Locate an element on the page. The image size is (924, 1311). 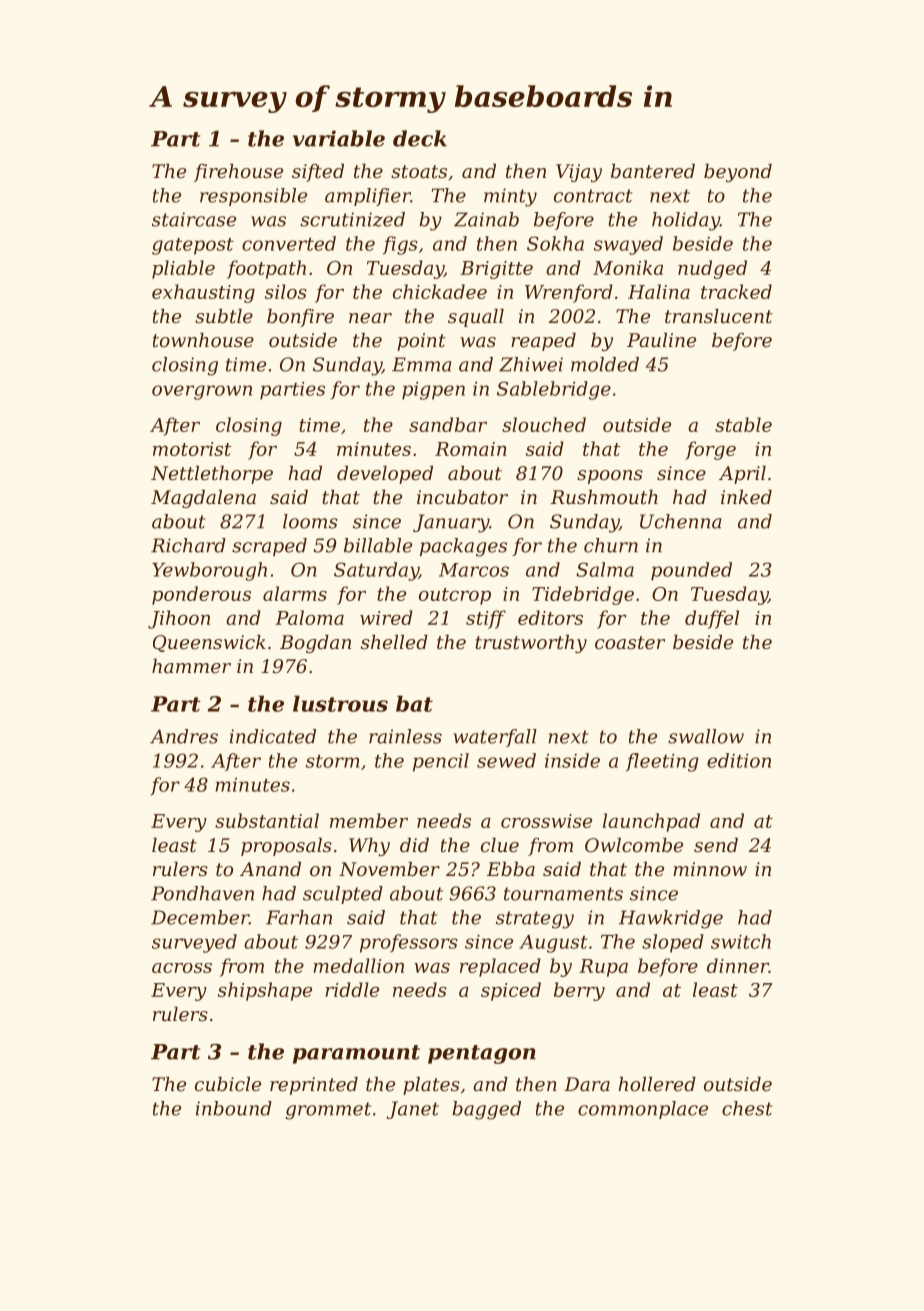
chest is located at coordinates (747, 1108).
